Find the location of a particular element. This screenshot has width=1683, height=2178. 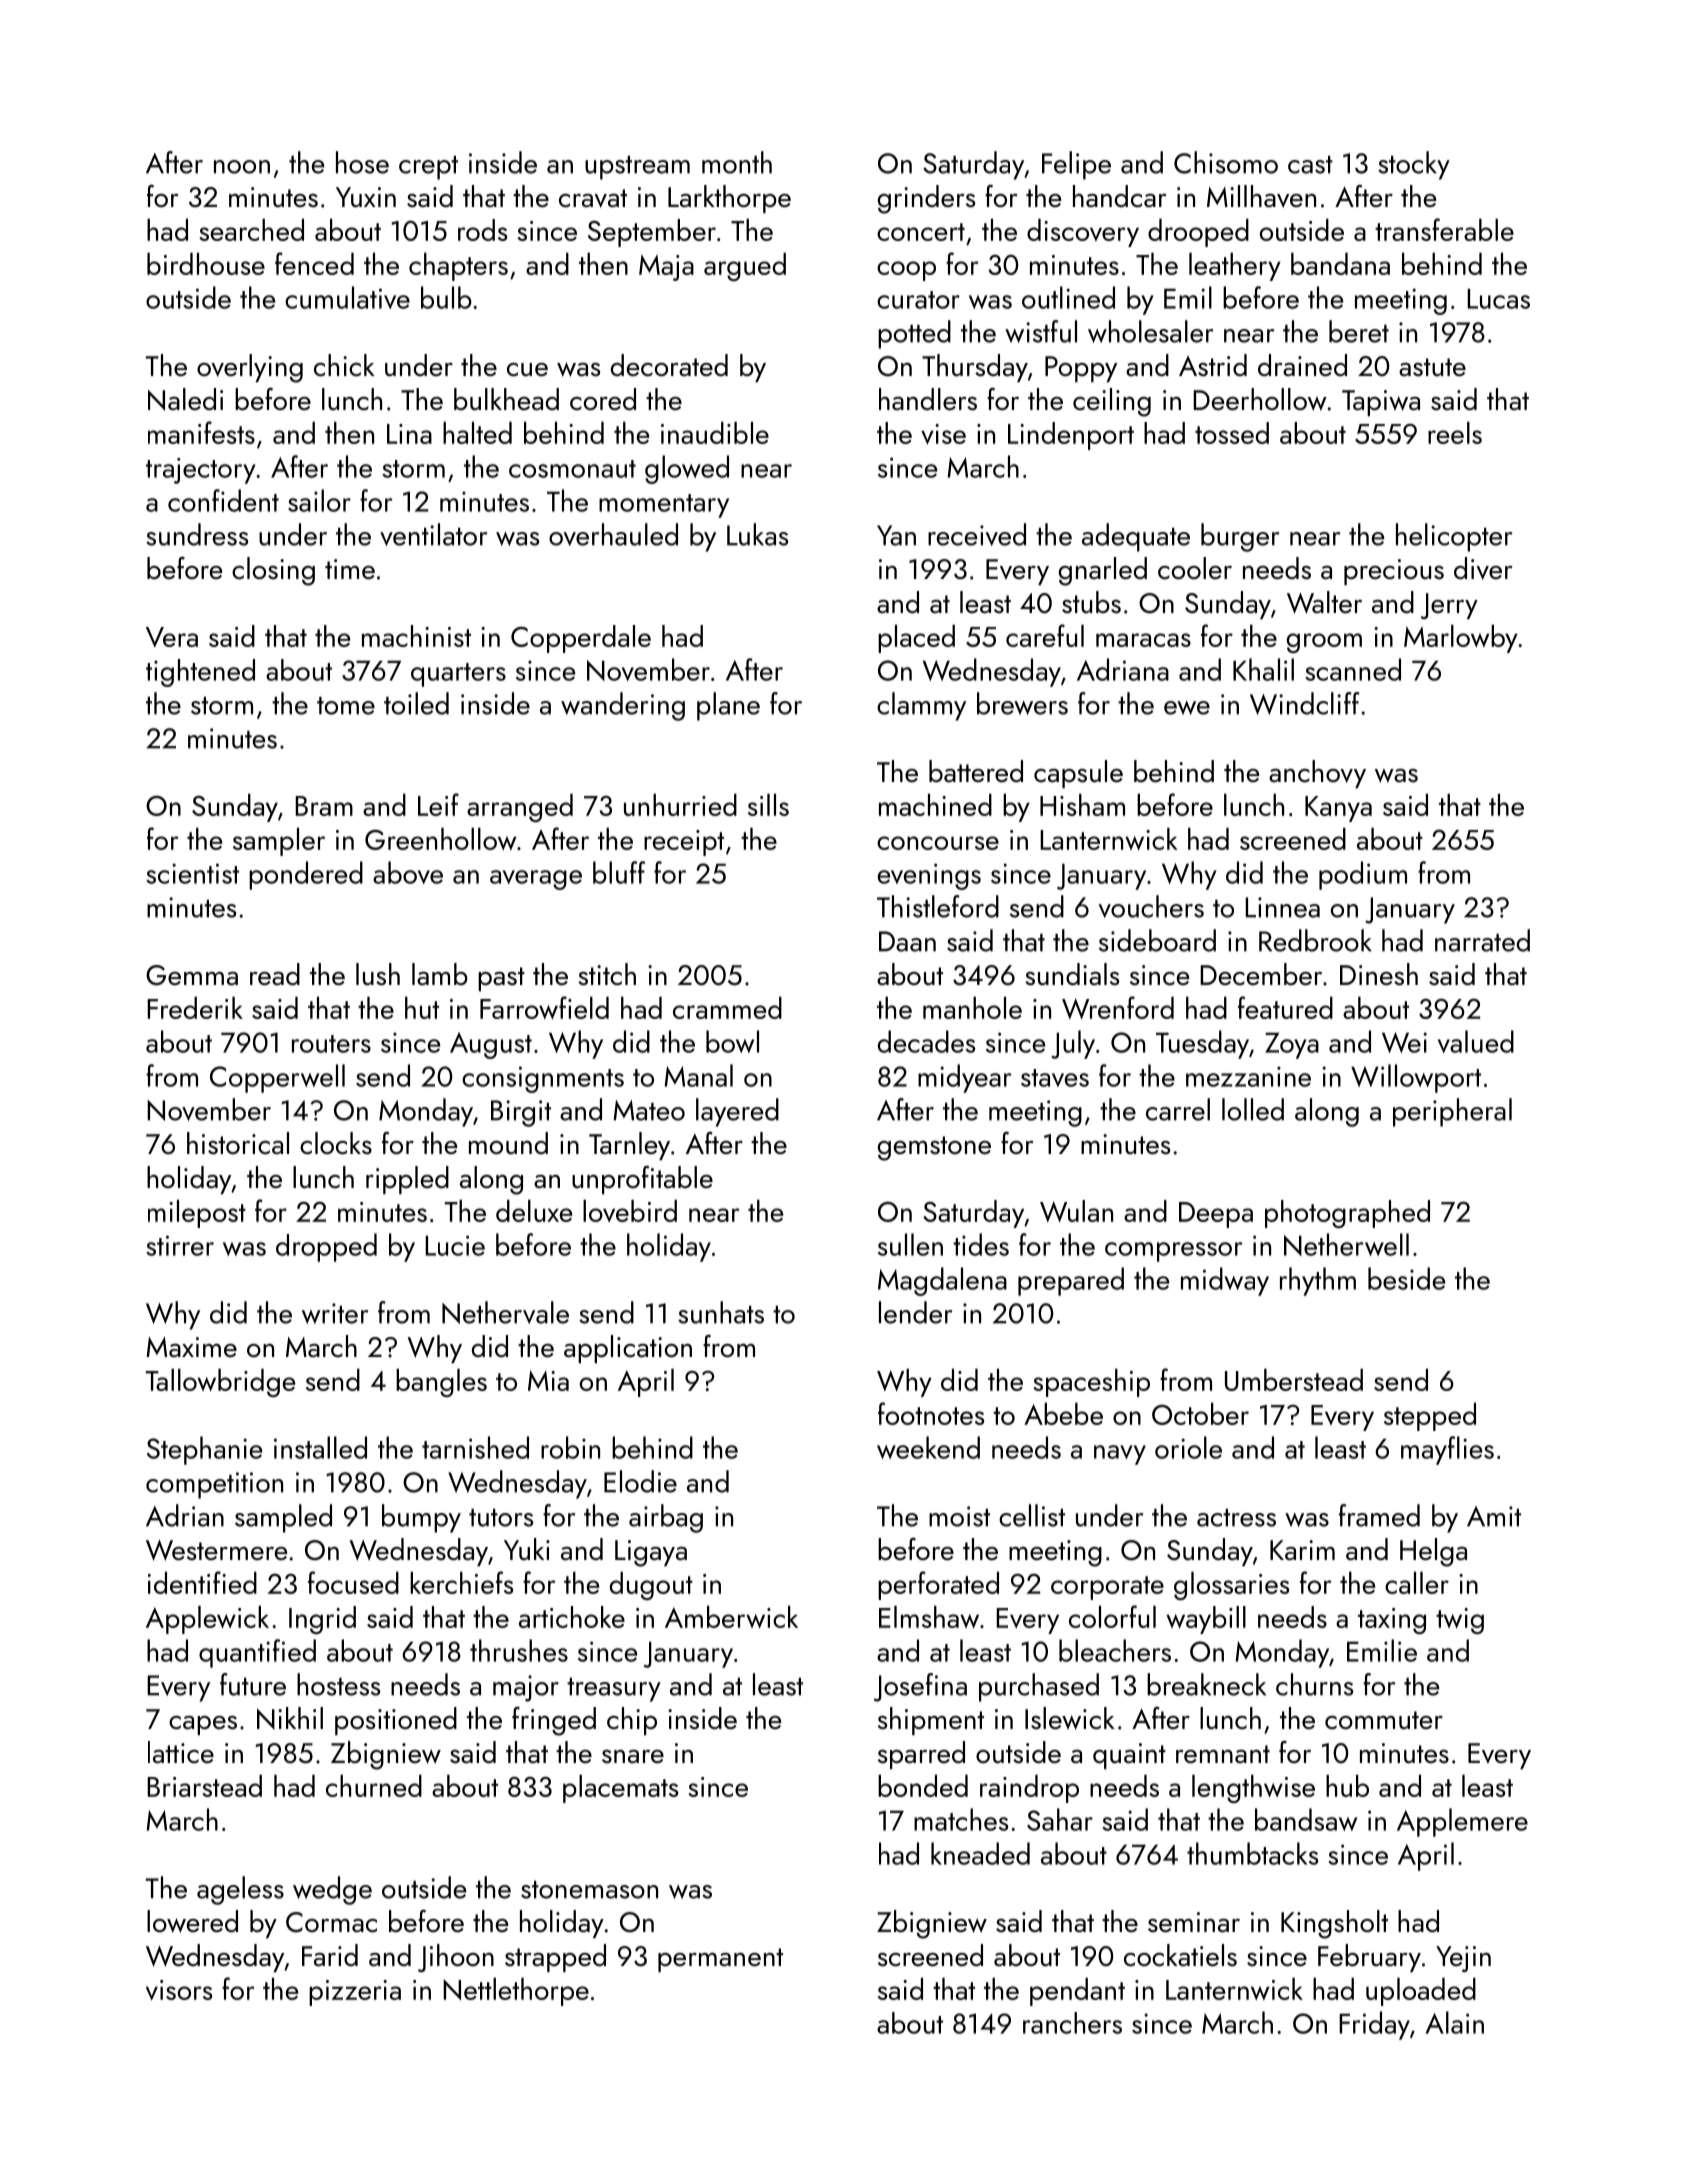

Felipe is located at coordinates (1076, 165).
